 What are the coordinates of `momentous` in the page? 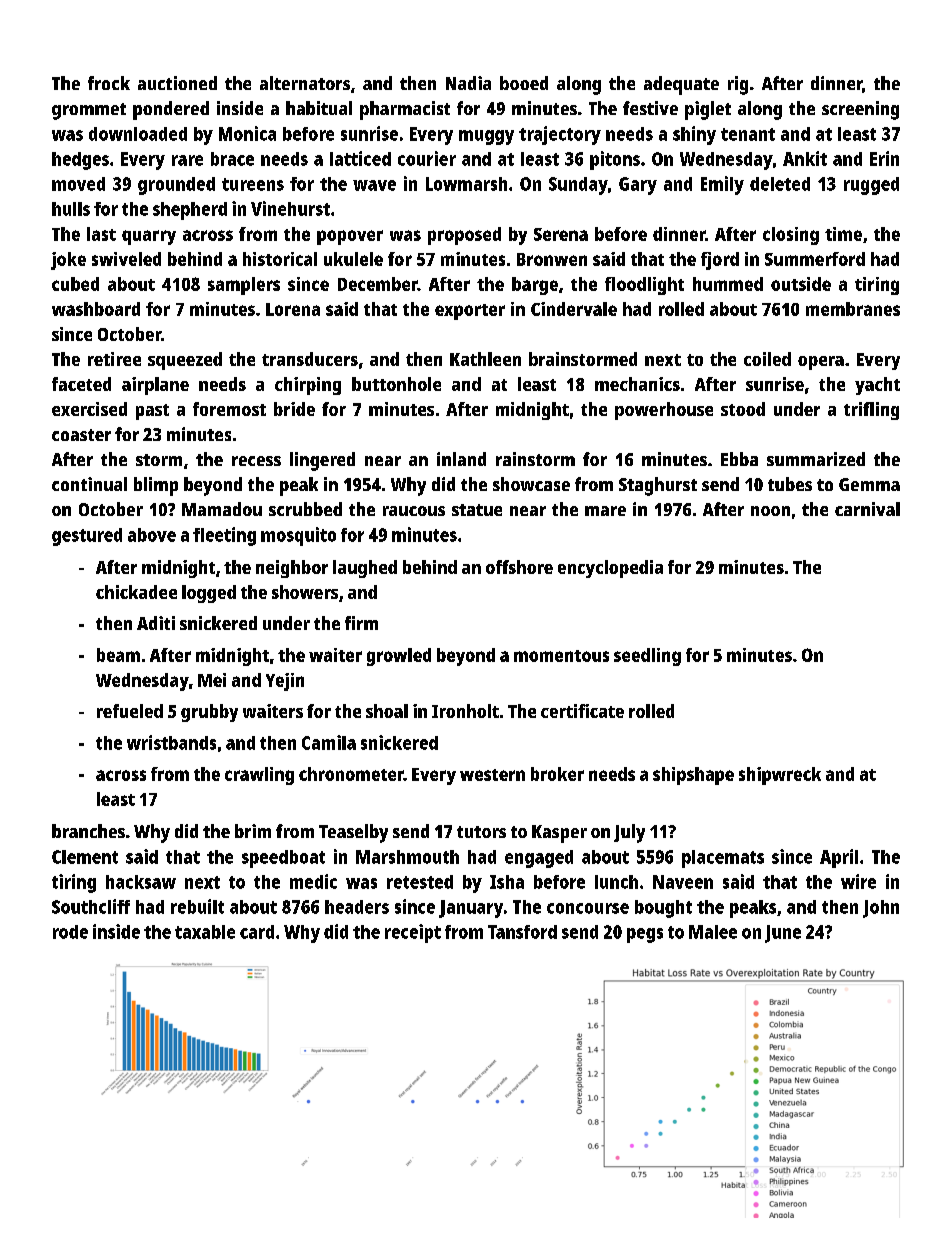 It's located at (561, 656).
